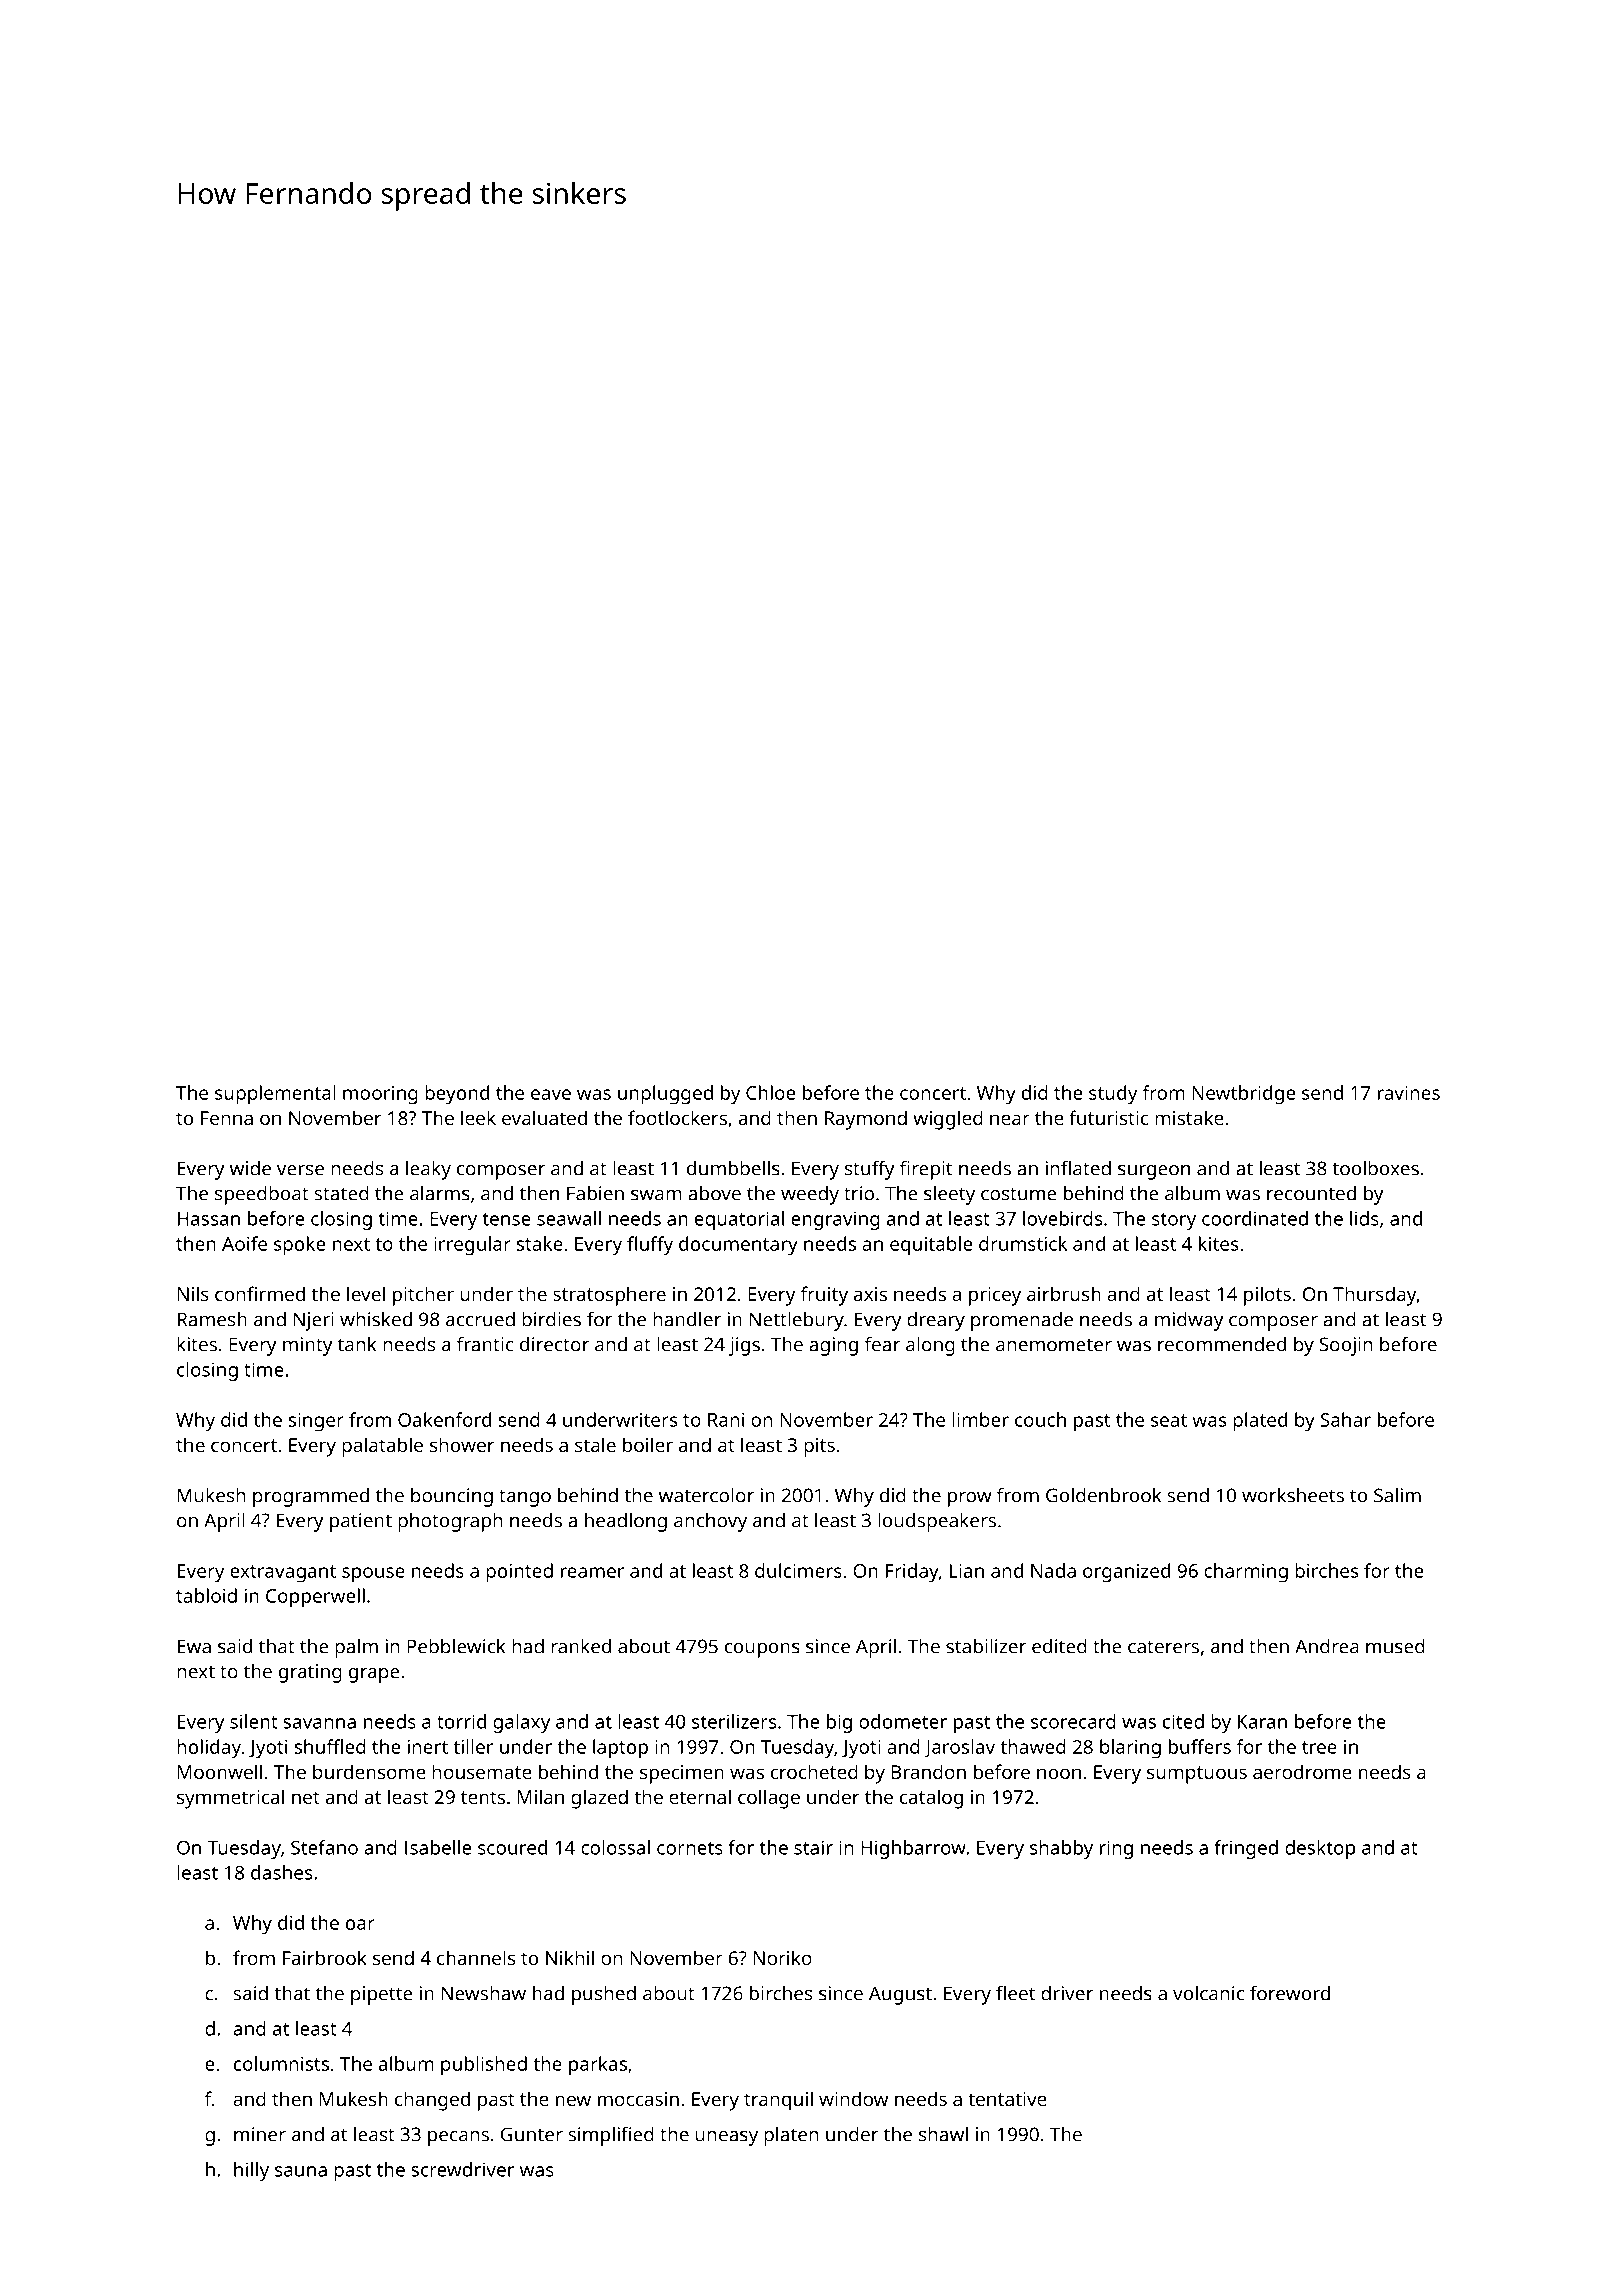  I want to click on coupons, so click(762, 1650).
